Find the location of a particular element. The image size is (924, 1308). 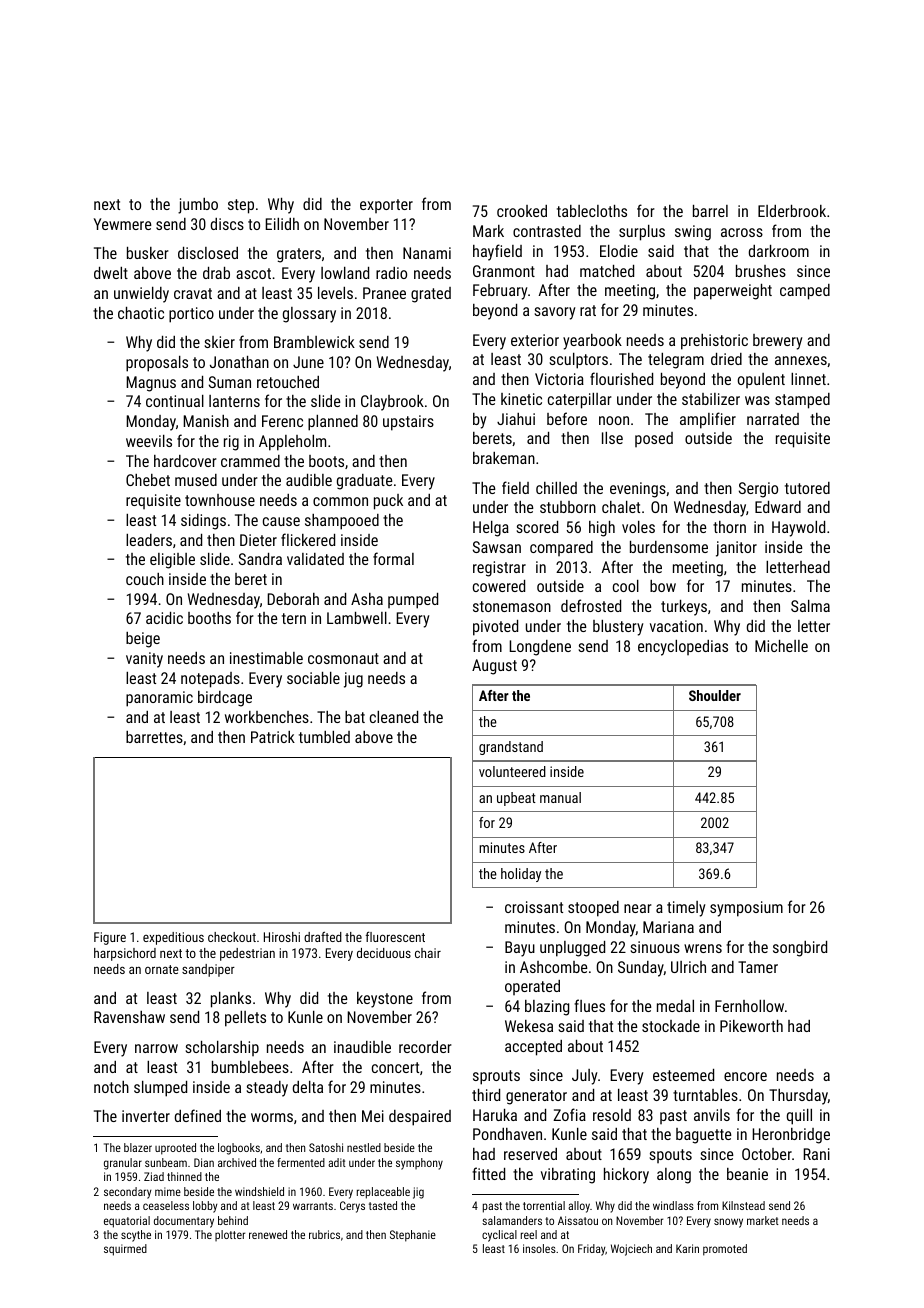

barrel is located at coordinates (710, 211).
